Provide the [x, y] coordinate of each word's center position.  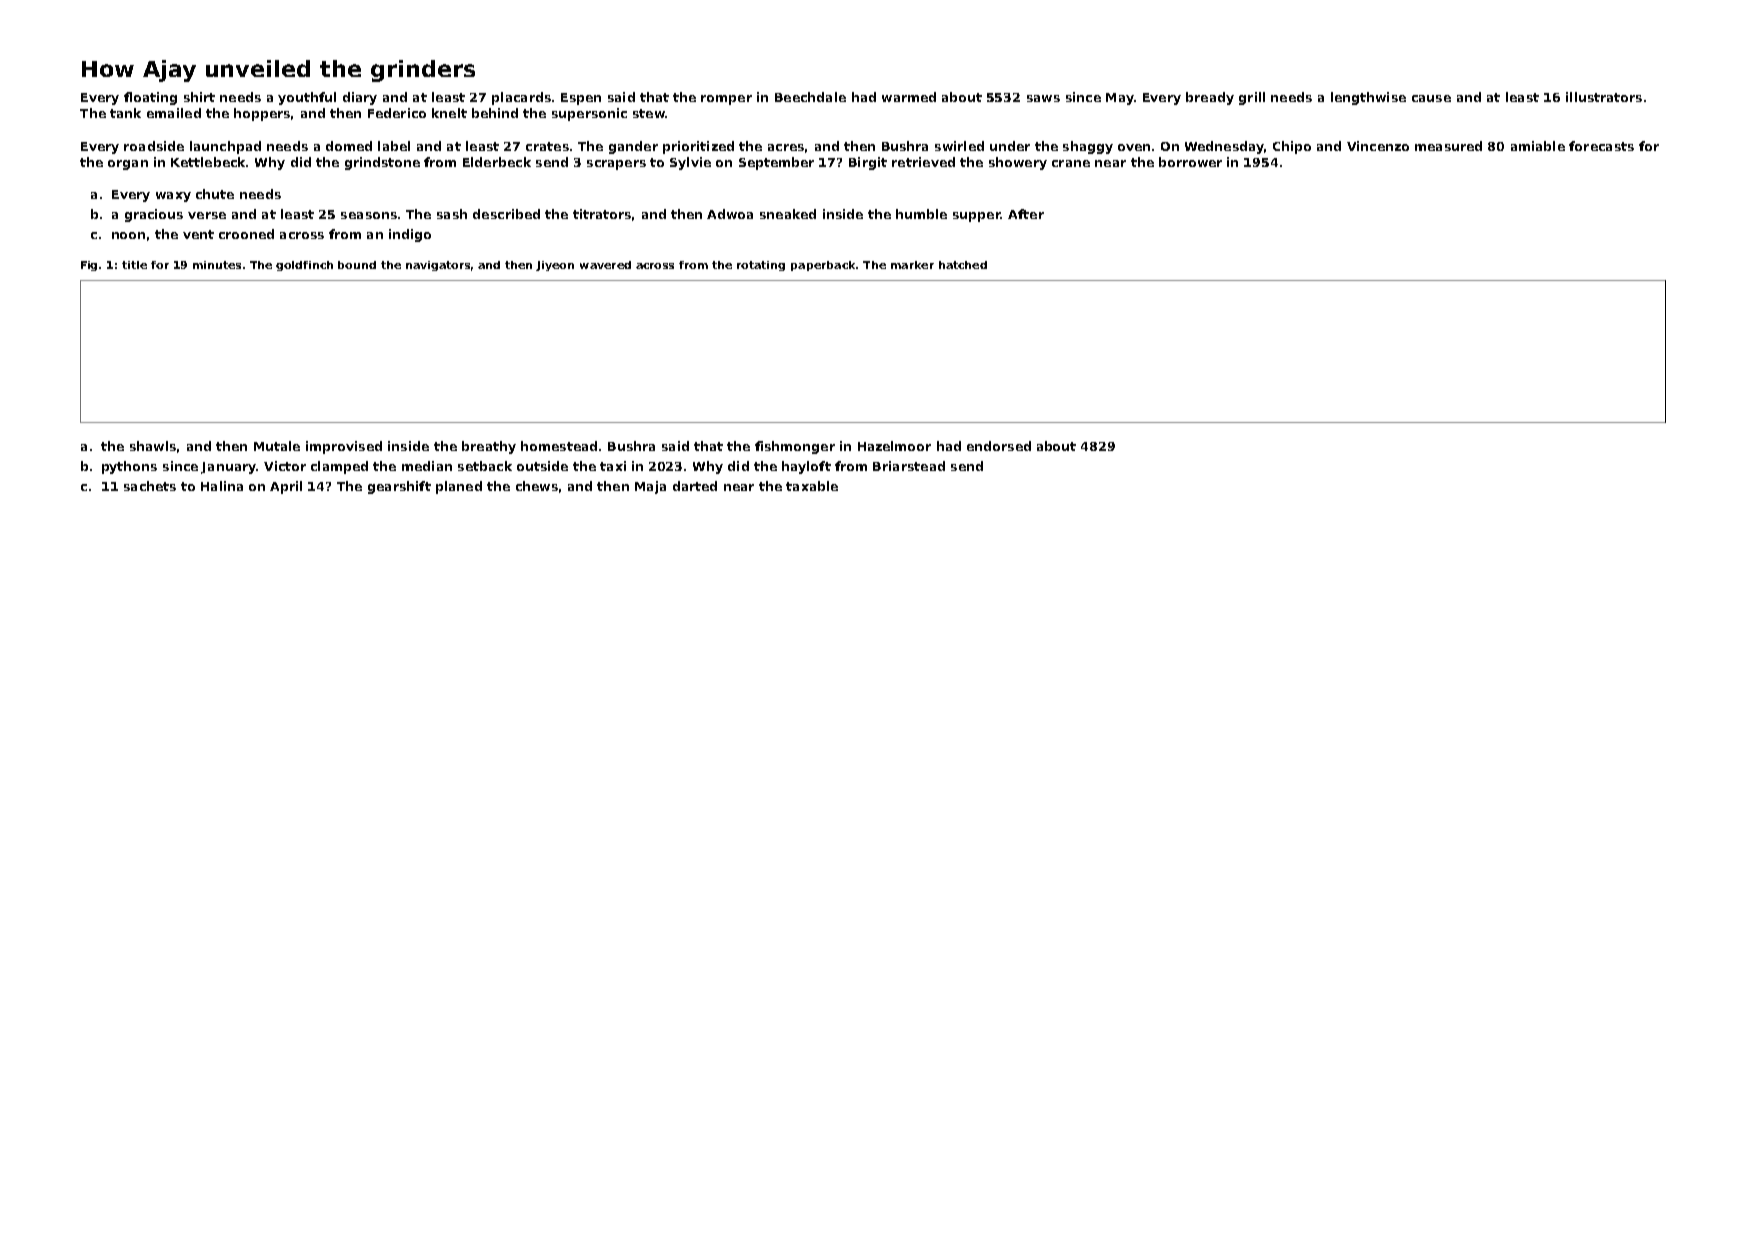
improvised [344, 447]
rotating [761, 266]
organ [128, 165]
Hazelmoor [894, 446]
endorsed [999, 446]
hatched [963, 265]
